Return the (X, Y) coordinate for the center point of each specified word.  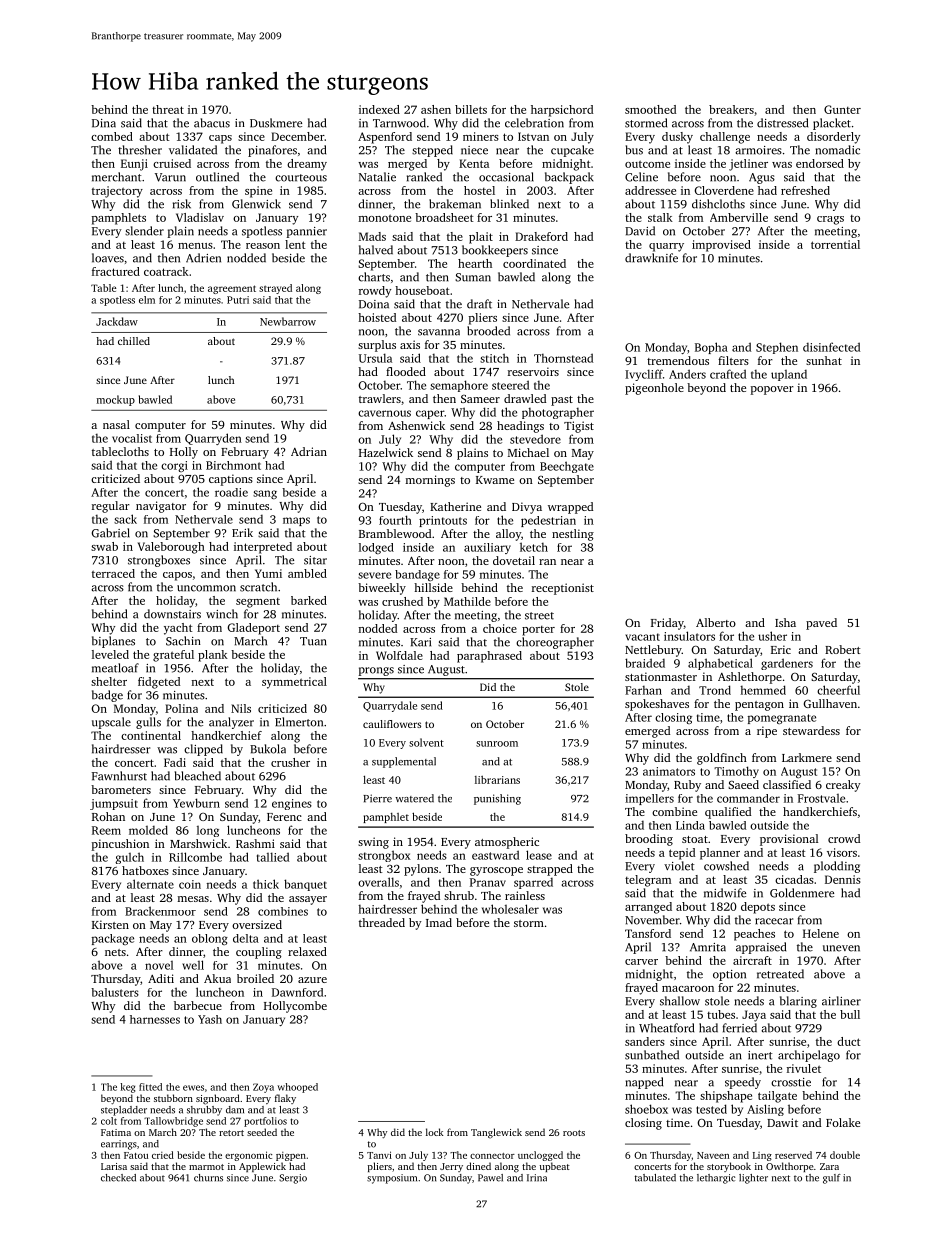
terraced (113, 573)
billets (471, 109)
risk (182, 204)
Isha (785, 622)
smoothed (650, 109)
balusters (115, 992)
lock (434, 1132)
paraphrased (489, 657)
